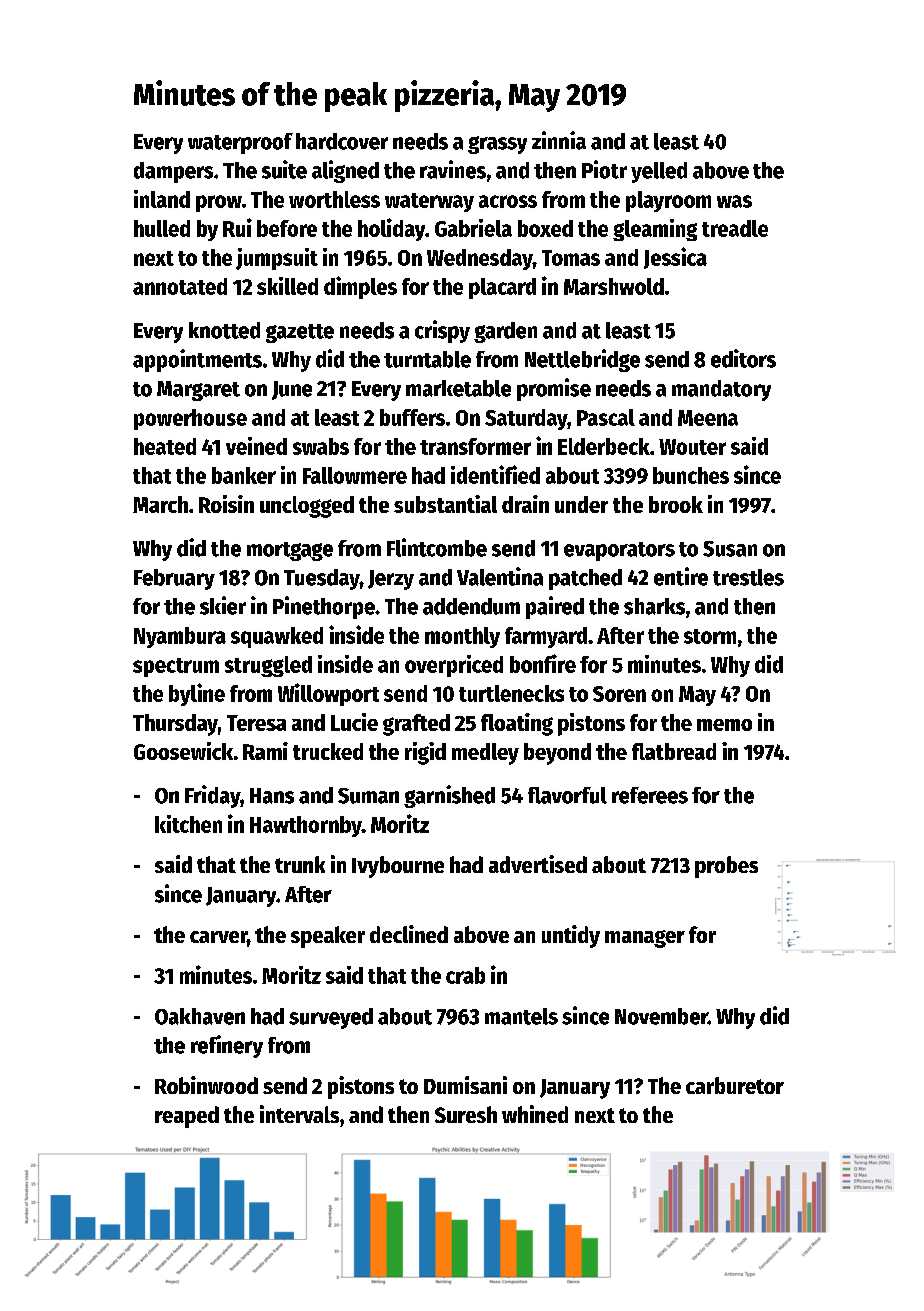 The width and height of the page is (924, 1311). I want to click on byline, so click(197, 694).
